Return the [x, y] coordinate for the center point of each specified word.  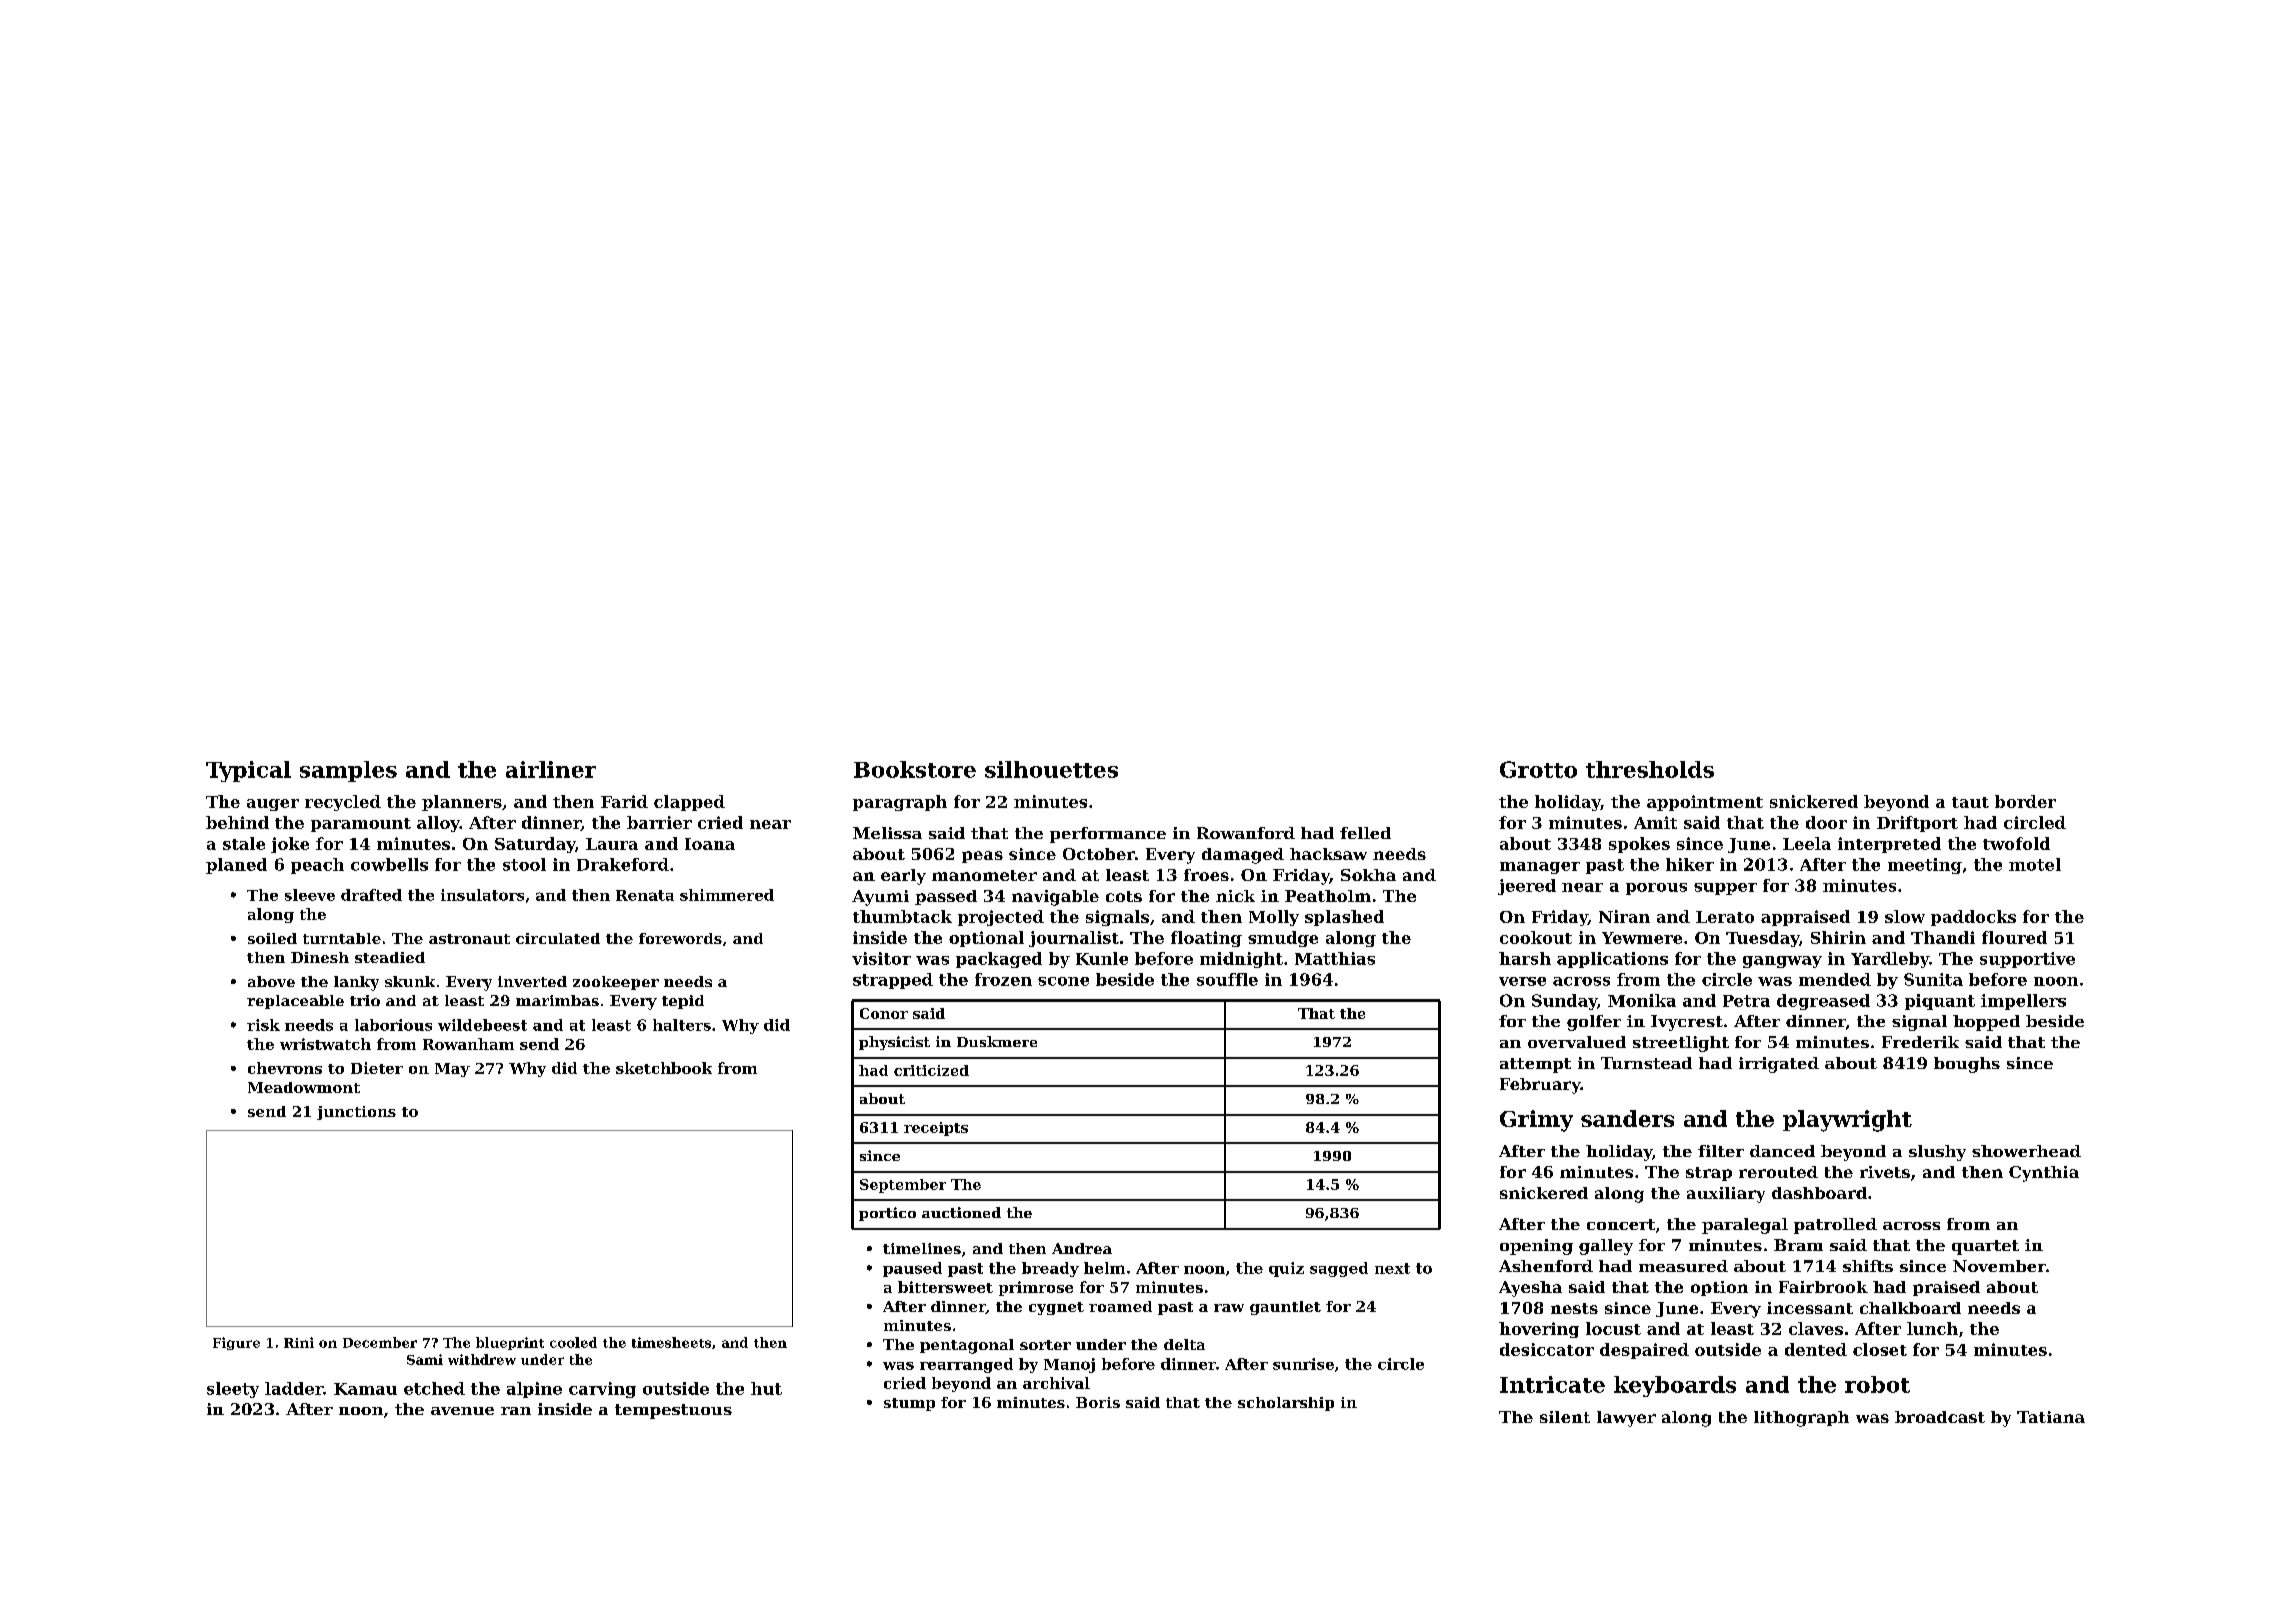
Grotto [1538, 769]
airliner [551, 769]
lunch [1932, 1328]
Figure [236, 1343]
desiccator [1547, 1349]
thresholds [1650, 769]
